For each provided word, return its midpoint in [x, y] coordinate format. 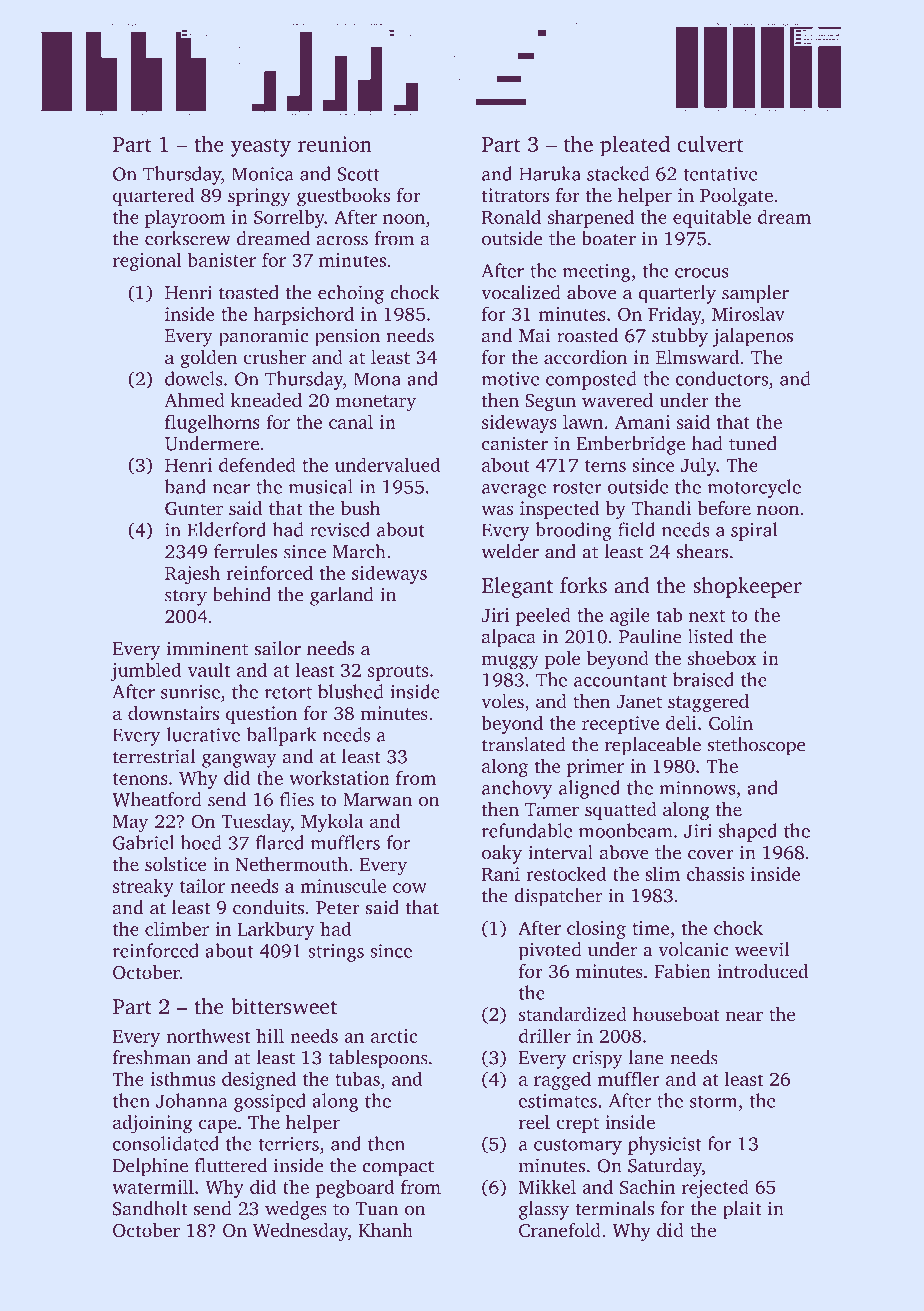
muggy [510, 662]
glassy [544, 1210]
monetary [375, 403]
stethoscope [756, 746]
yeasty [261, 147]
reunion [335, 144]
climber [177, 928]
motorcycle [754, 488]
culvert [710, 144]
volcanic [693, 949]
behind [242, 594]
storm [713, 1102]
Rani [501, 874]
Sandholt [150, 1208]
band [185, 486]
